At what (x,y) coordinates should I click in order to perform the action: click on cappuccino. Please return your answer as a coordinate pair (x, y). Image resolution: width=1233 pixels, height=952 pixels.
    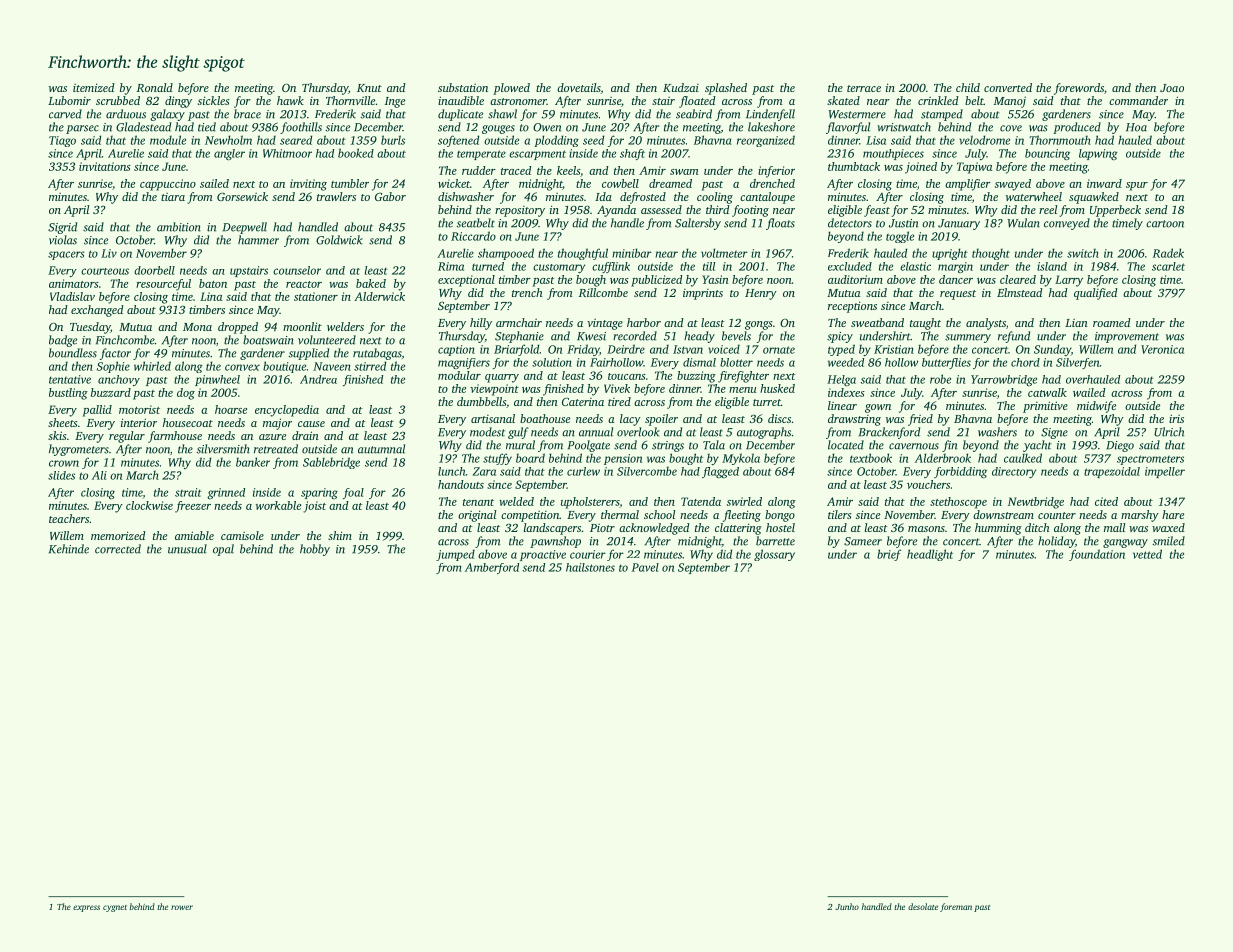
    Looking at the image, I should click on (168, 185).
